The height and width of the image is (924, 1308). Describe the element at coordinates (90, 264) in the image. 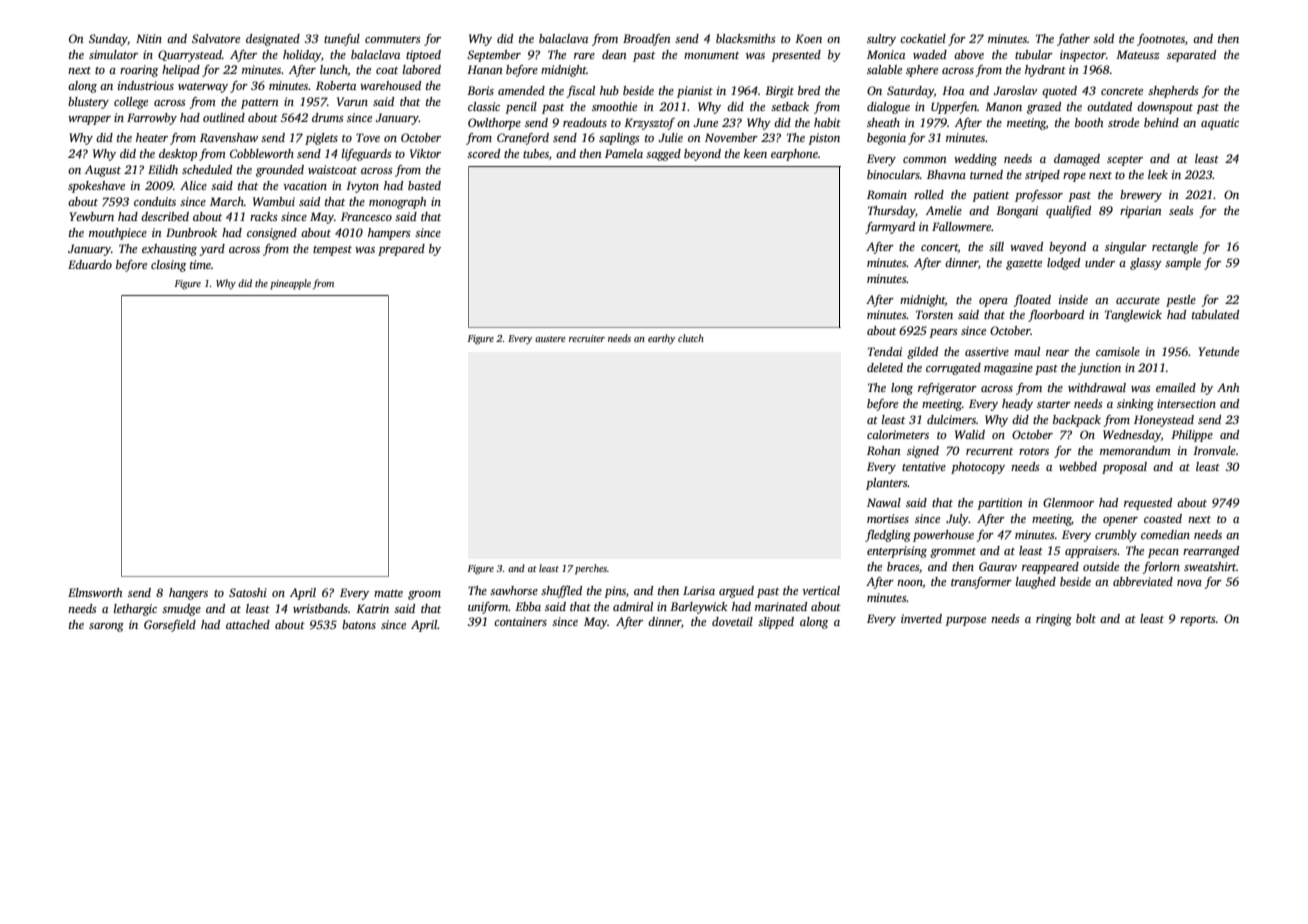

I see `Eduardo` at that location.
